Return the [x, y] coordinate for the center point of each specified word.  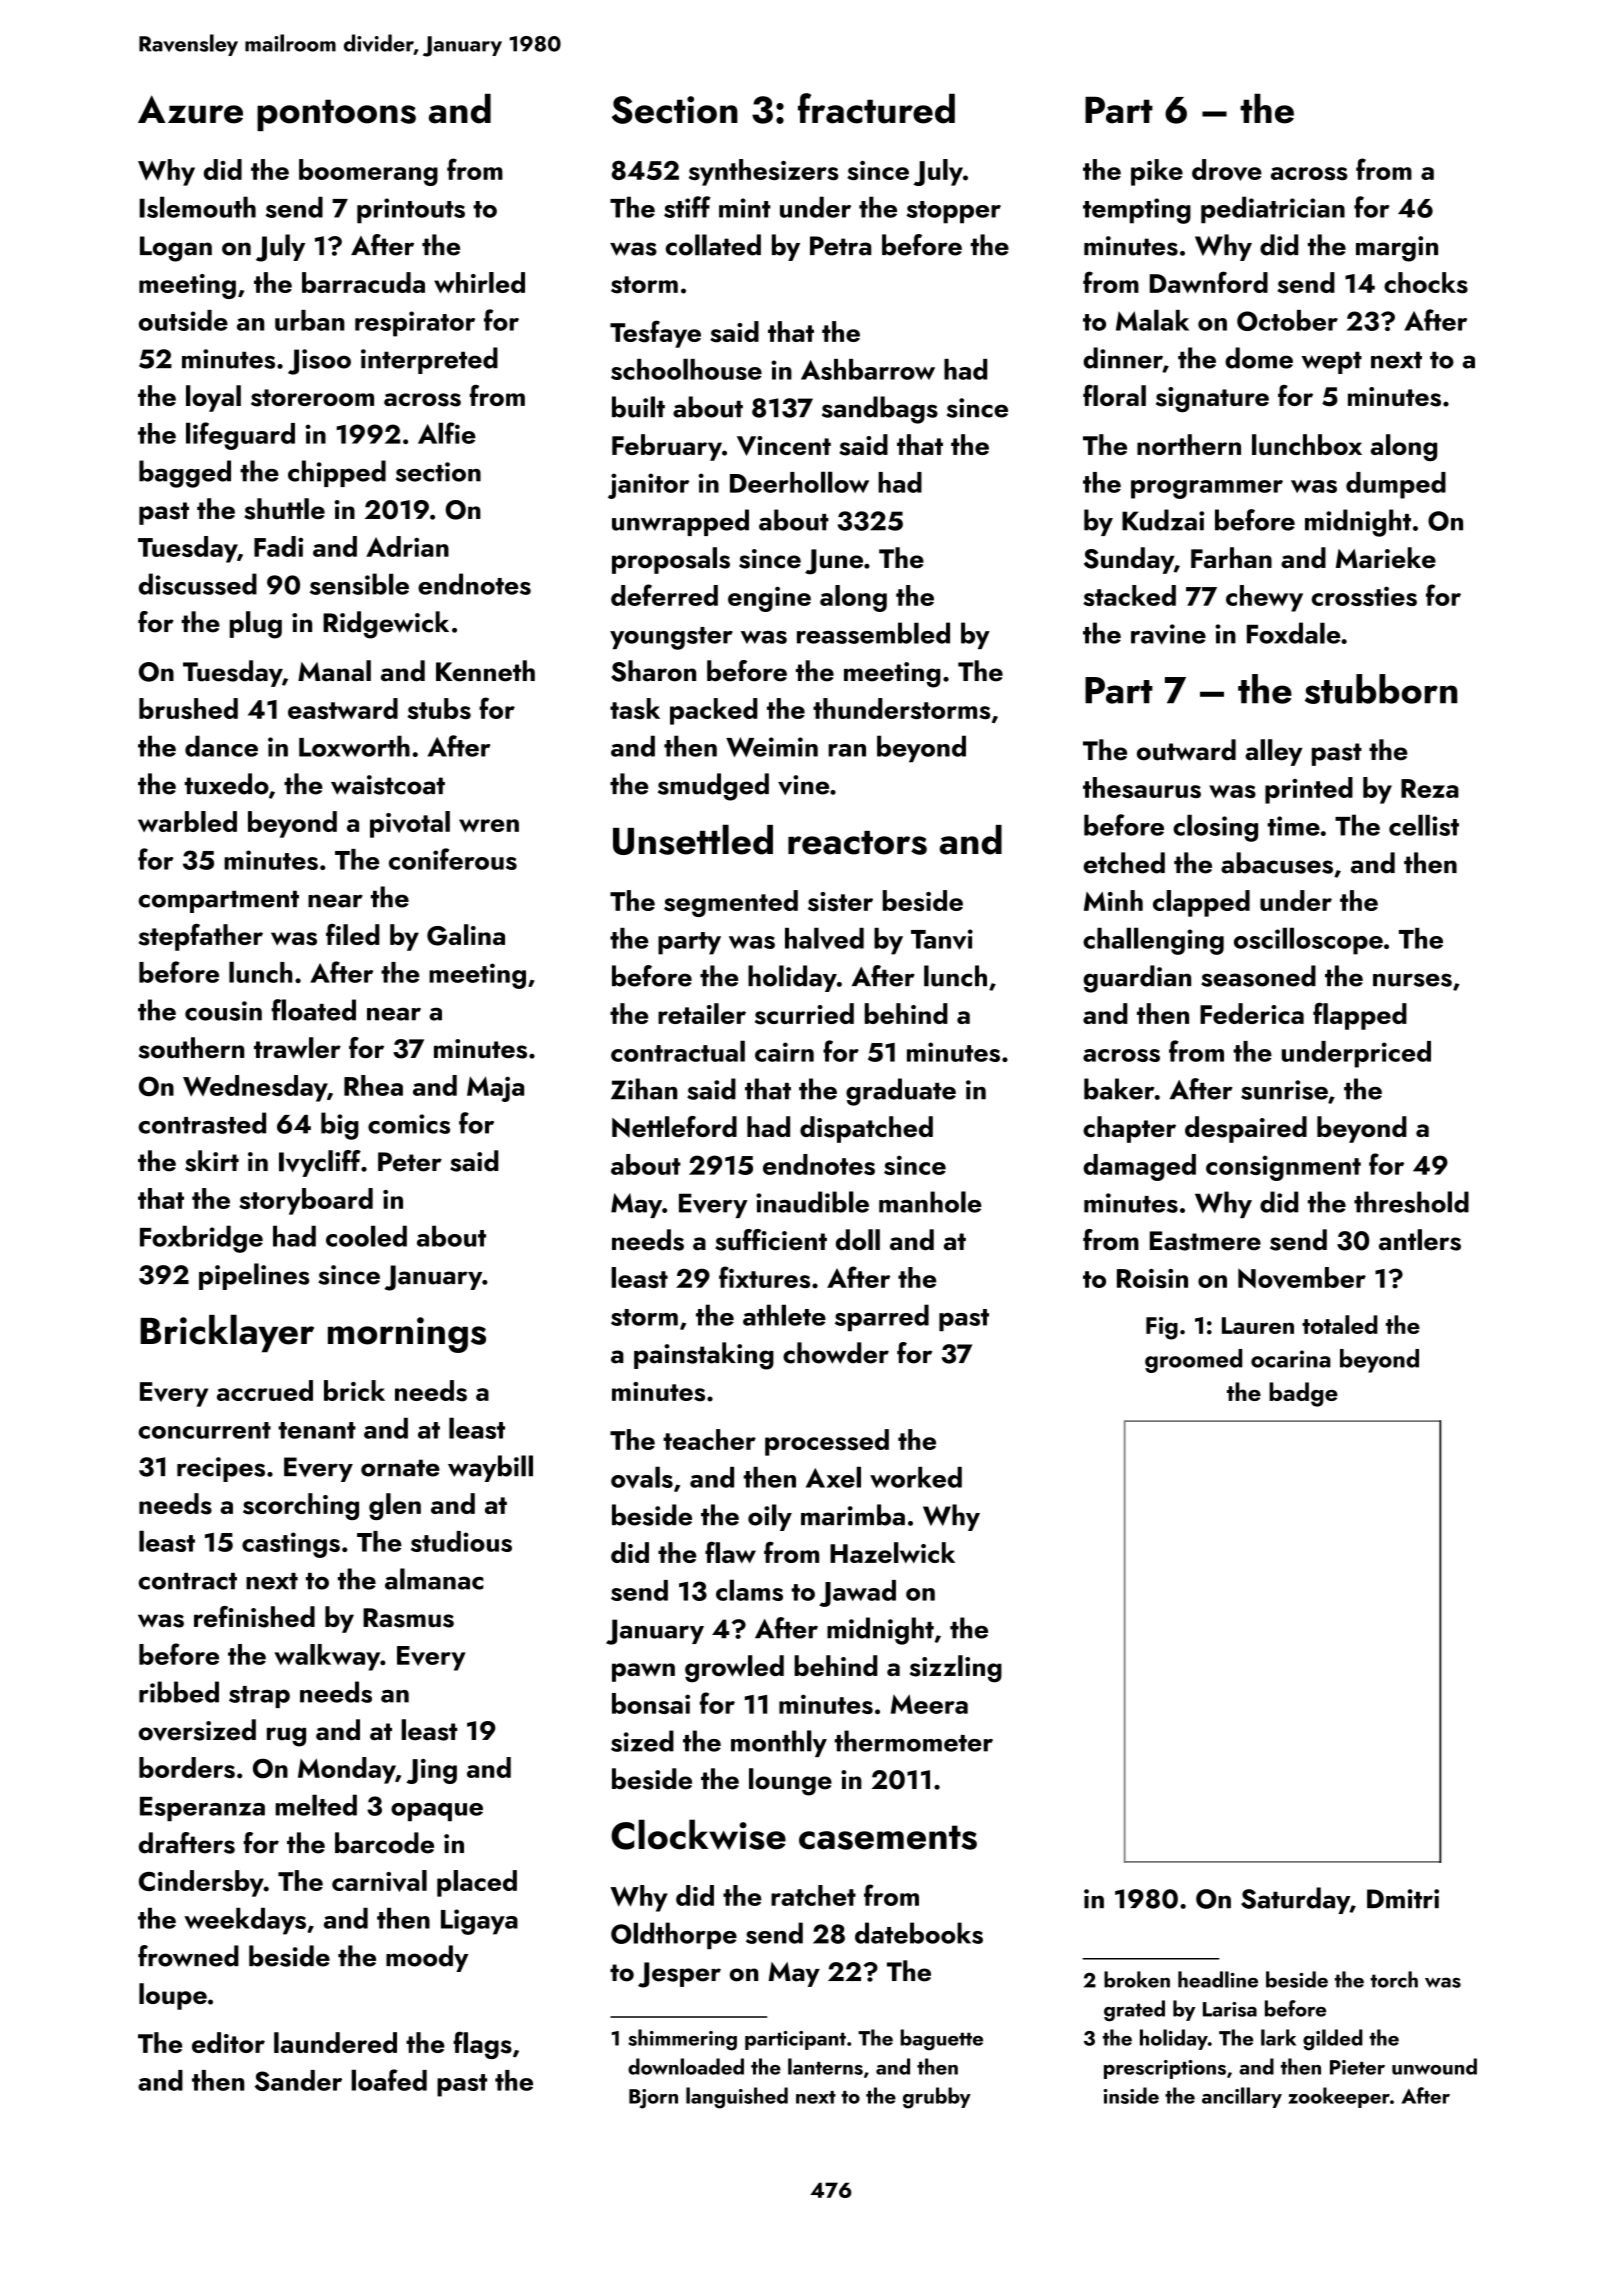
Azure [190, 109]
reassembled [873, 633]
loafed [389, 2080]
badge [1303, 1394]
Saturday [1295, 1900]
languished [737, 2098]
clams [749, 1590]
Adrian [407, 546]
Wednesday [255, 1088]
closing [1215, 828]
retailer [702, 1013]
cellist [1424, 825]
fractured [876, 108]
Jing [431, 1771]
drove [1227, 170]
